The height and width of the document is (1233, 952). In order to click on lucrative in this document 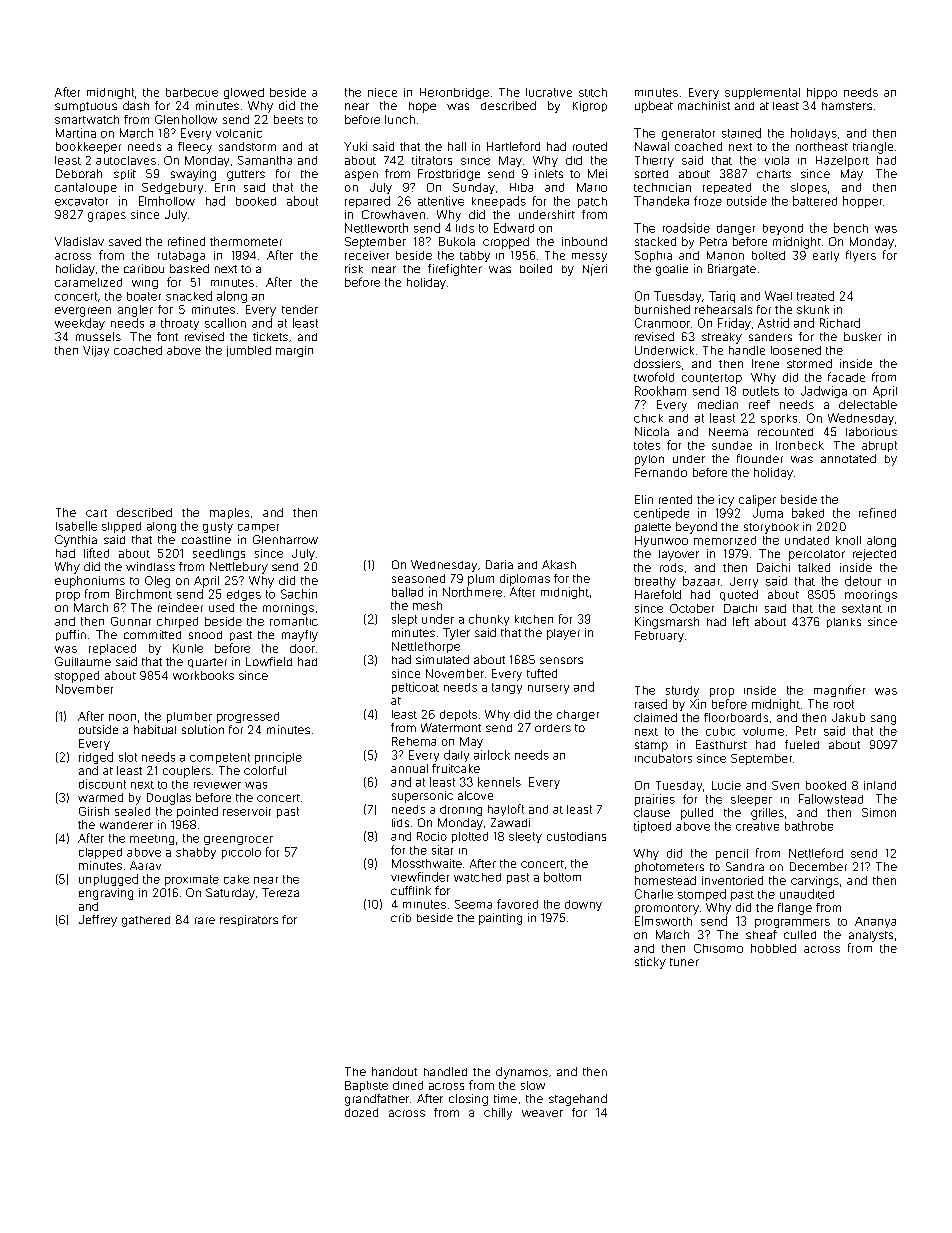, I will do `click(549, 92)`.
